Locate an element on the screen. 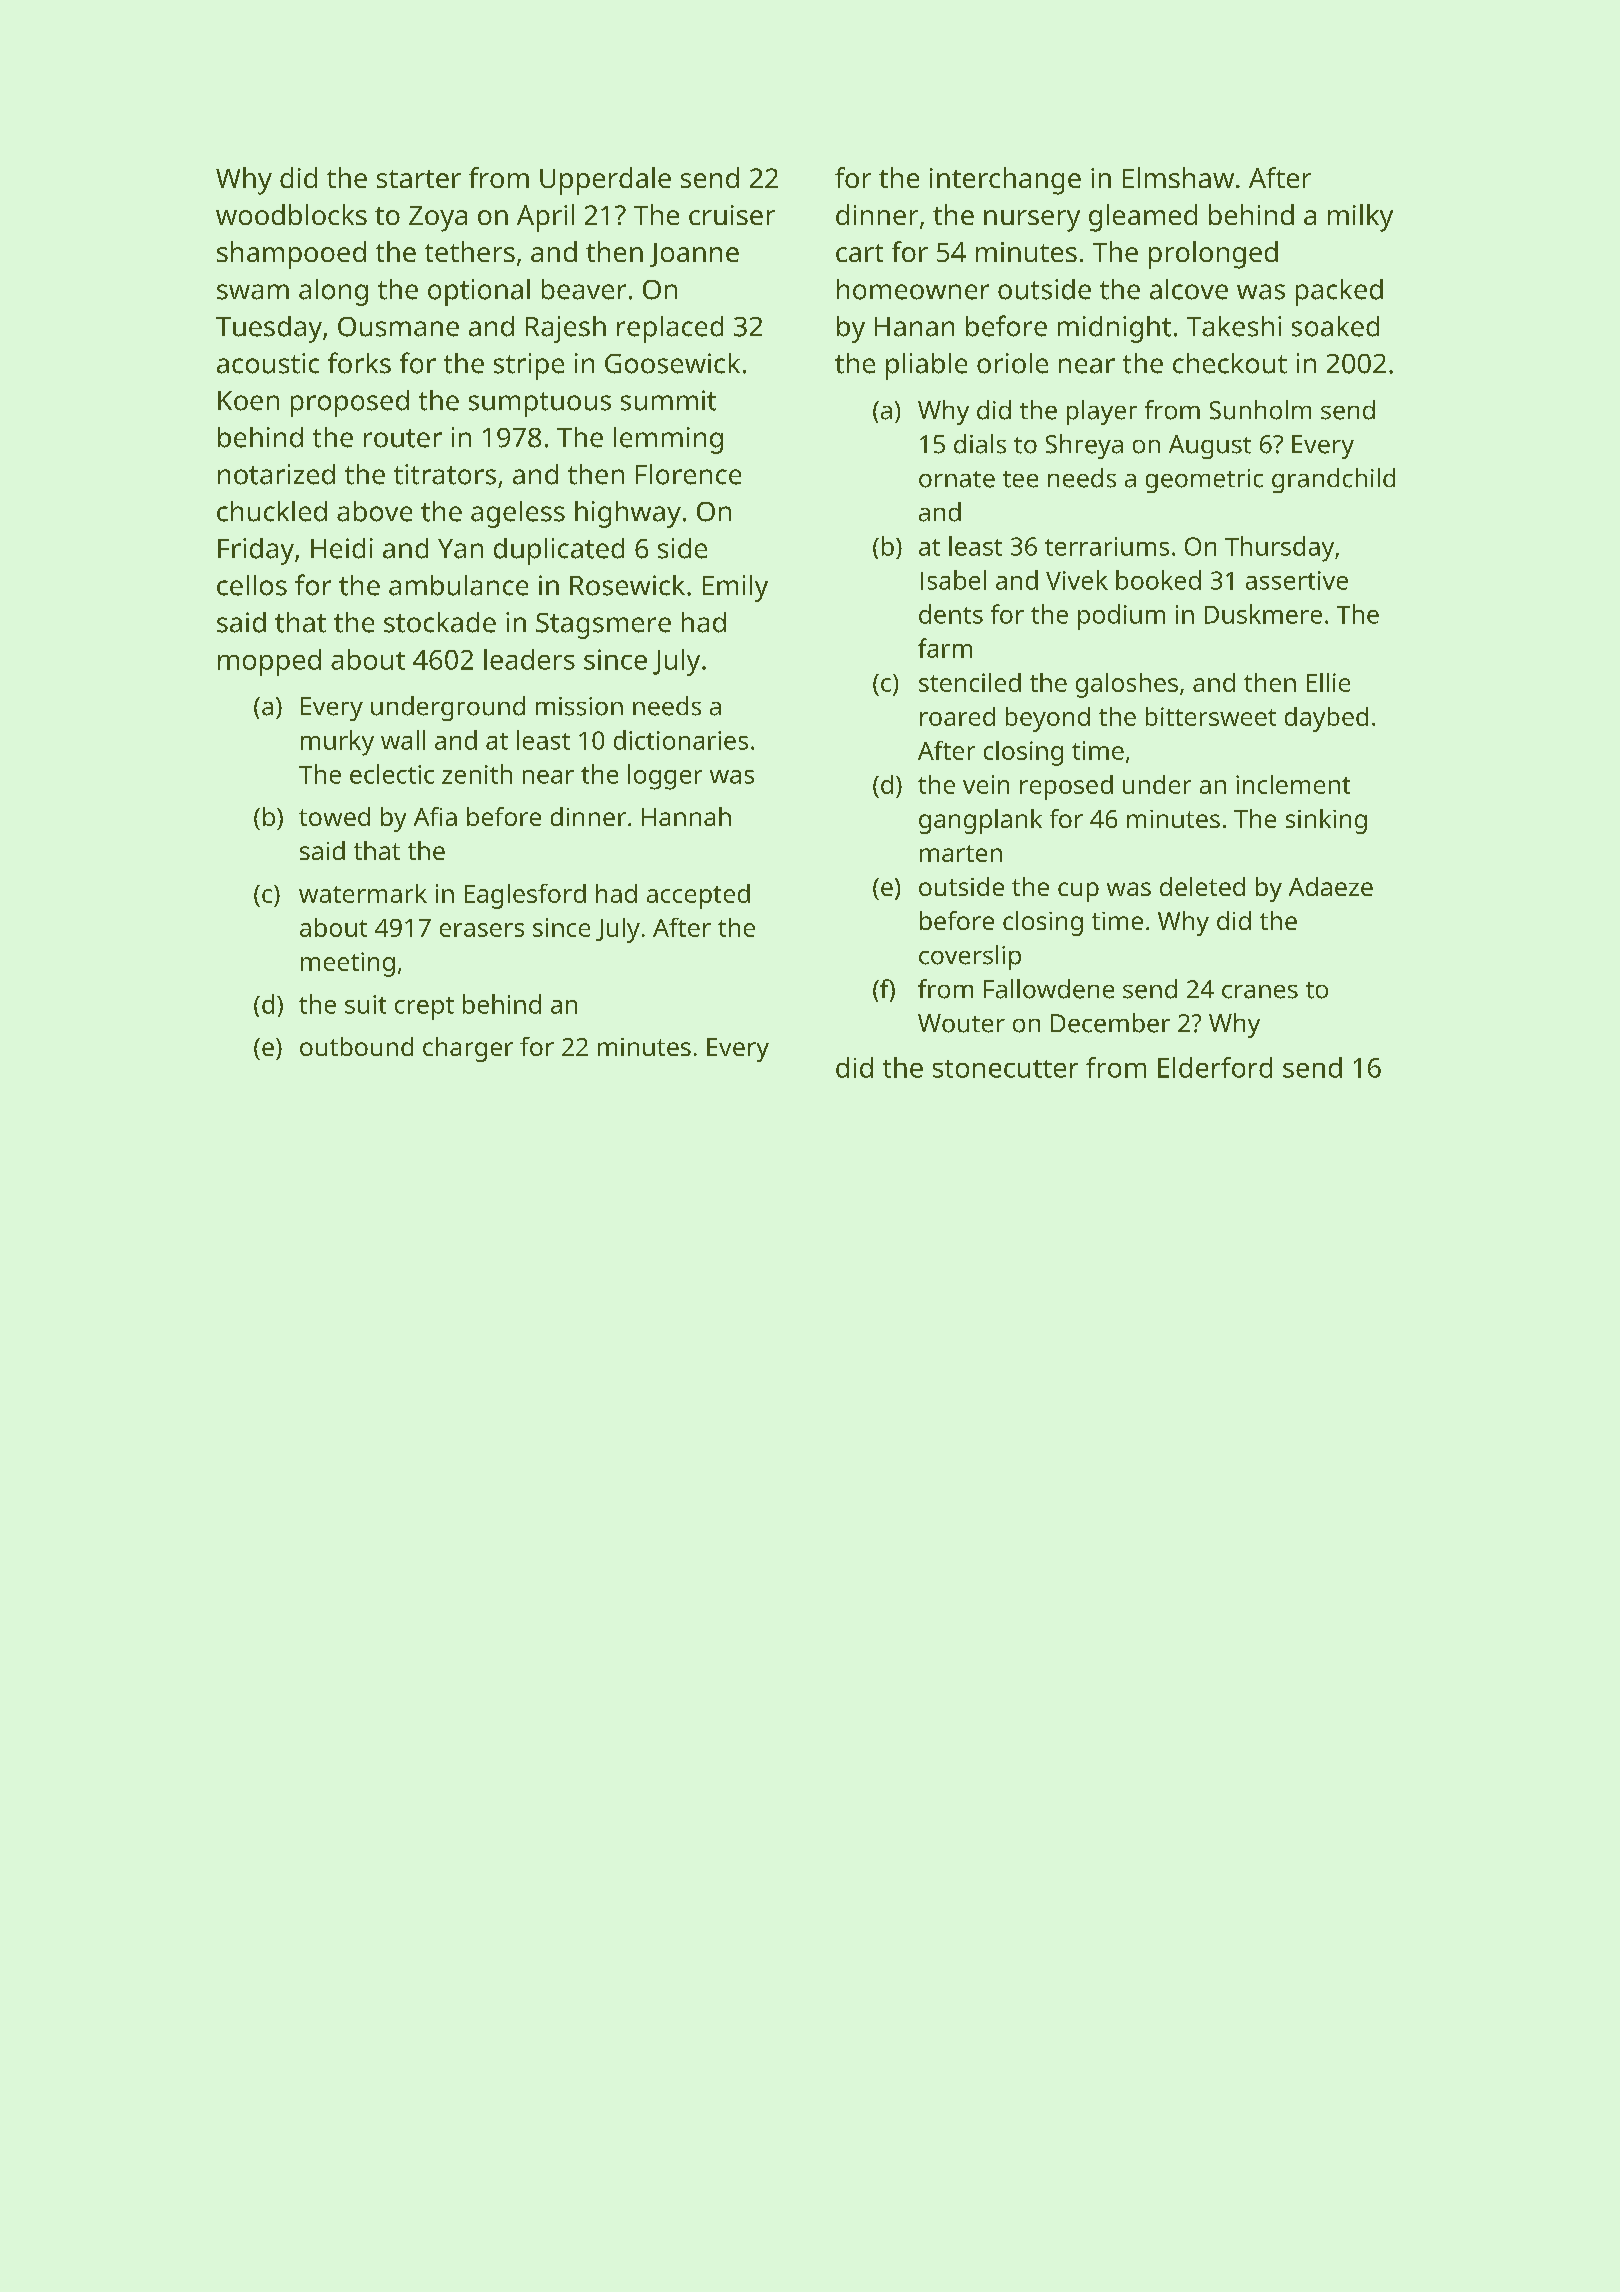 Image resolution: width=1620 pixels, height=2292 pixels. Stagsmere is located at coordinates (603, 626).
